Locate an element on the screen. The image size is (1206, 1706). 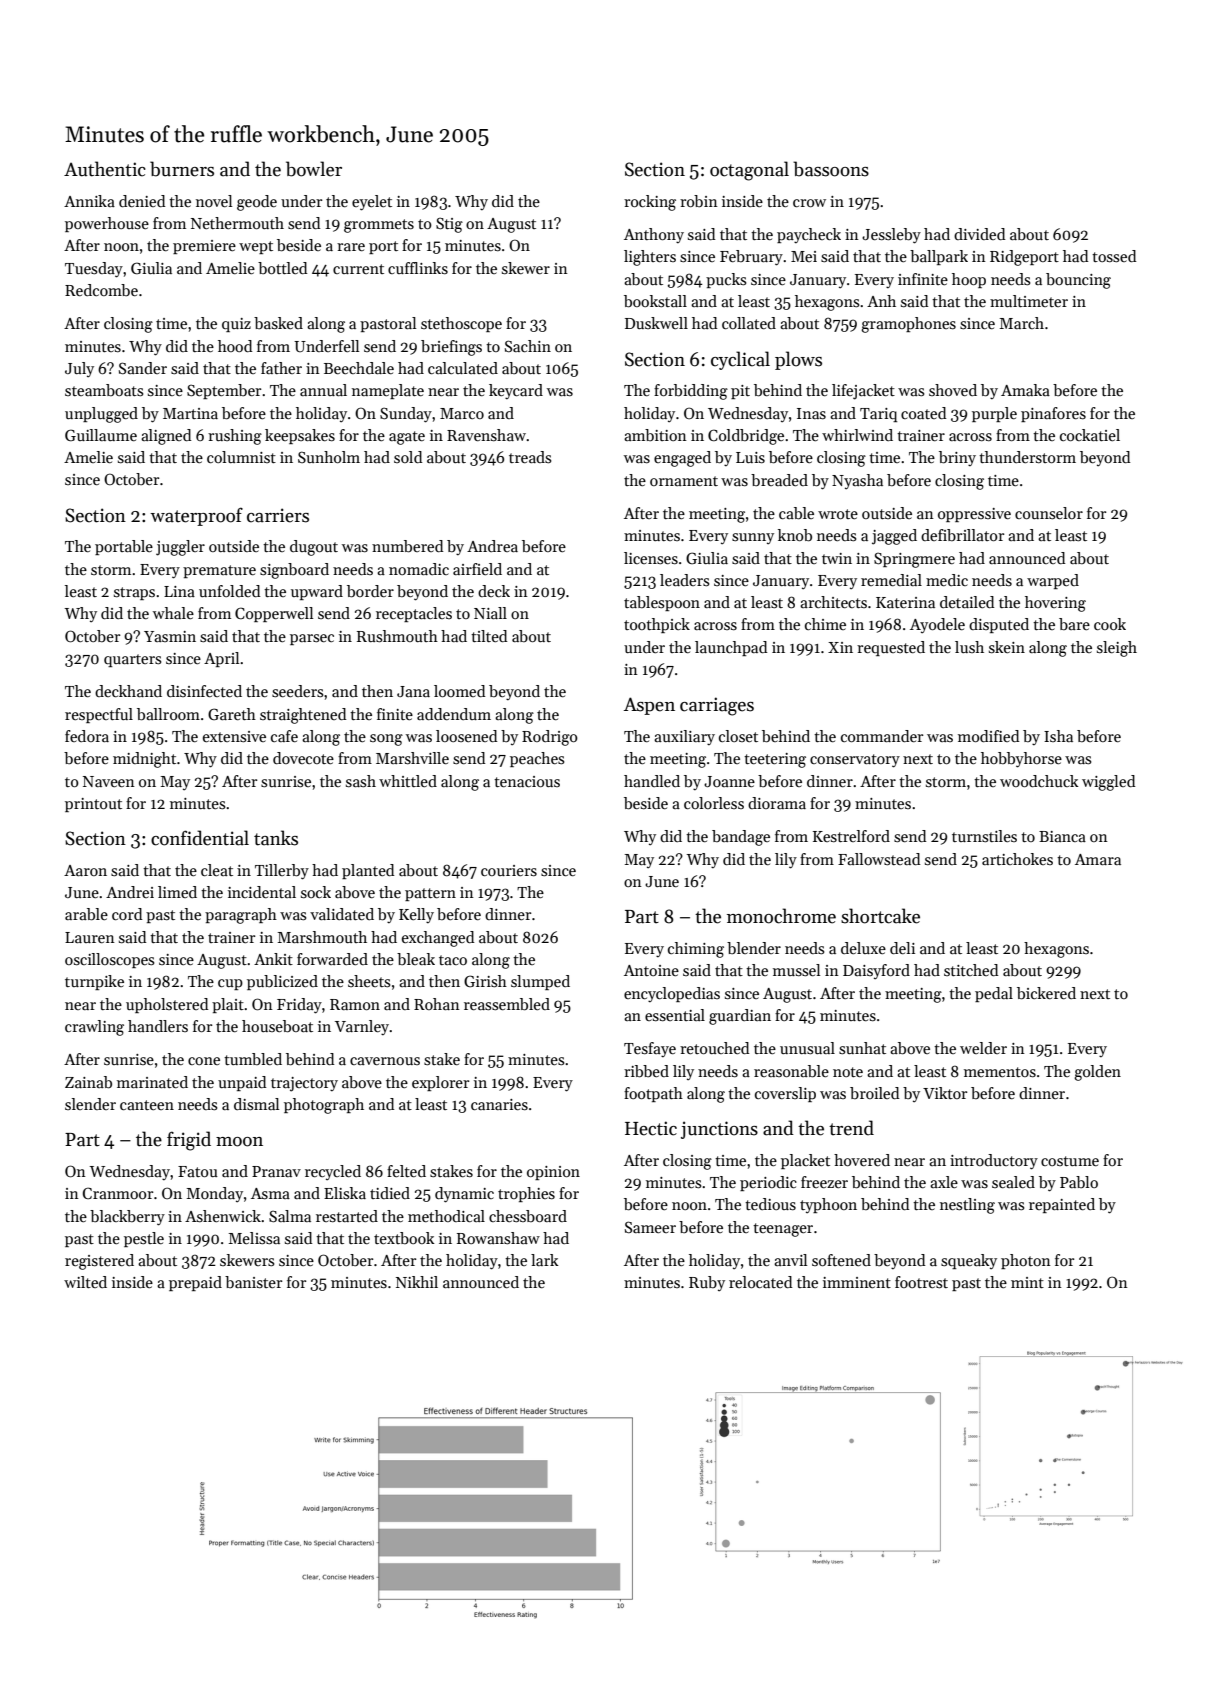
Guillaume is located at coordinates (101, 435).
